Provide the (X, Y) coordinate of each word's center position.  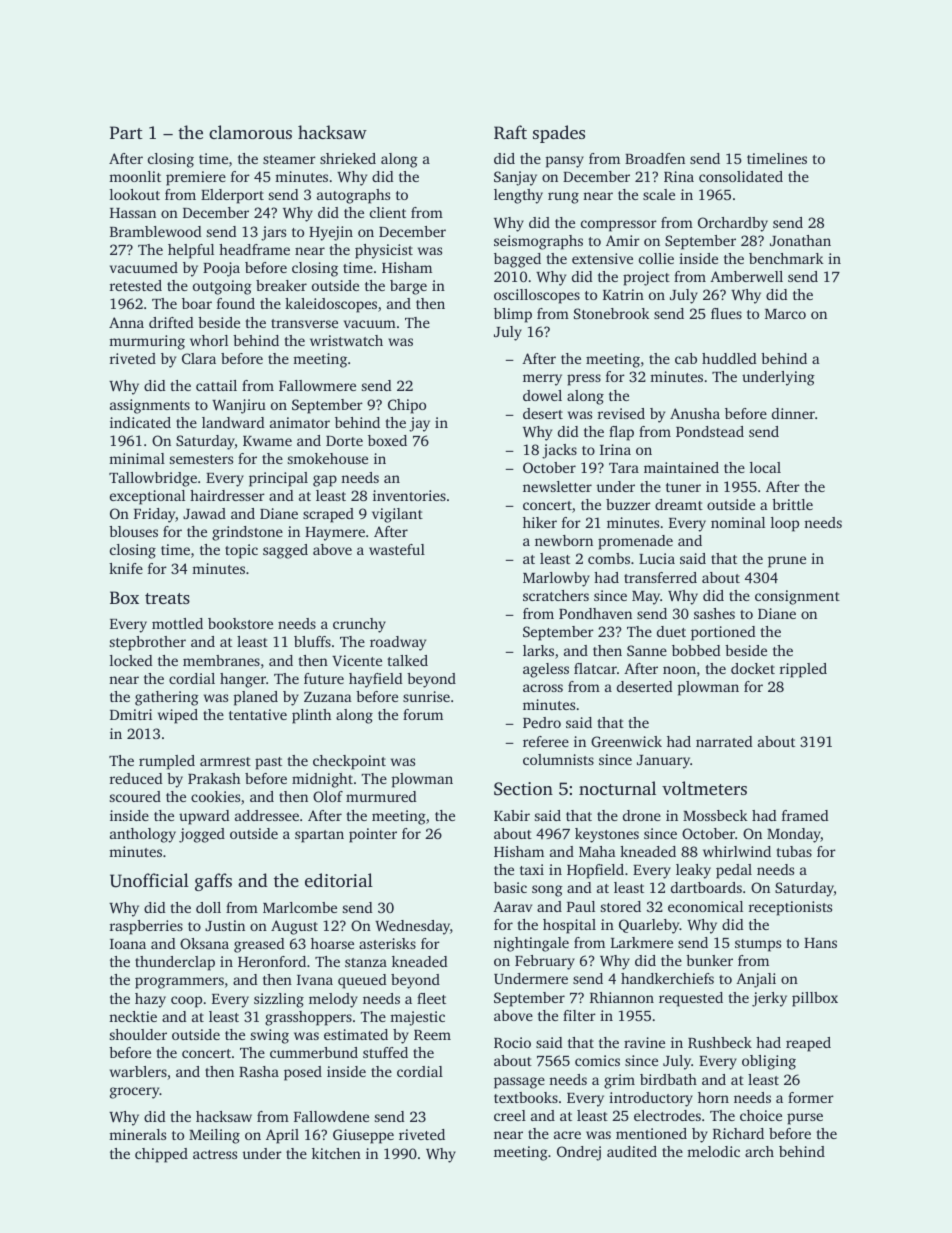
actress (215, 1154)
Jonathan (800, 240)
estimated (356, 1034)
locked (131, 660)
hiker (540, 522)
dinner (793, 413)
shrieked (348, 158)
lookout (135, 194)
